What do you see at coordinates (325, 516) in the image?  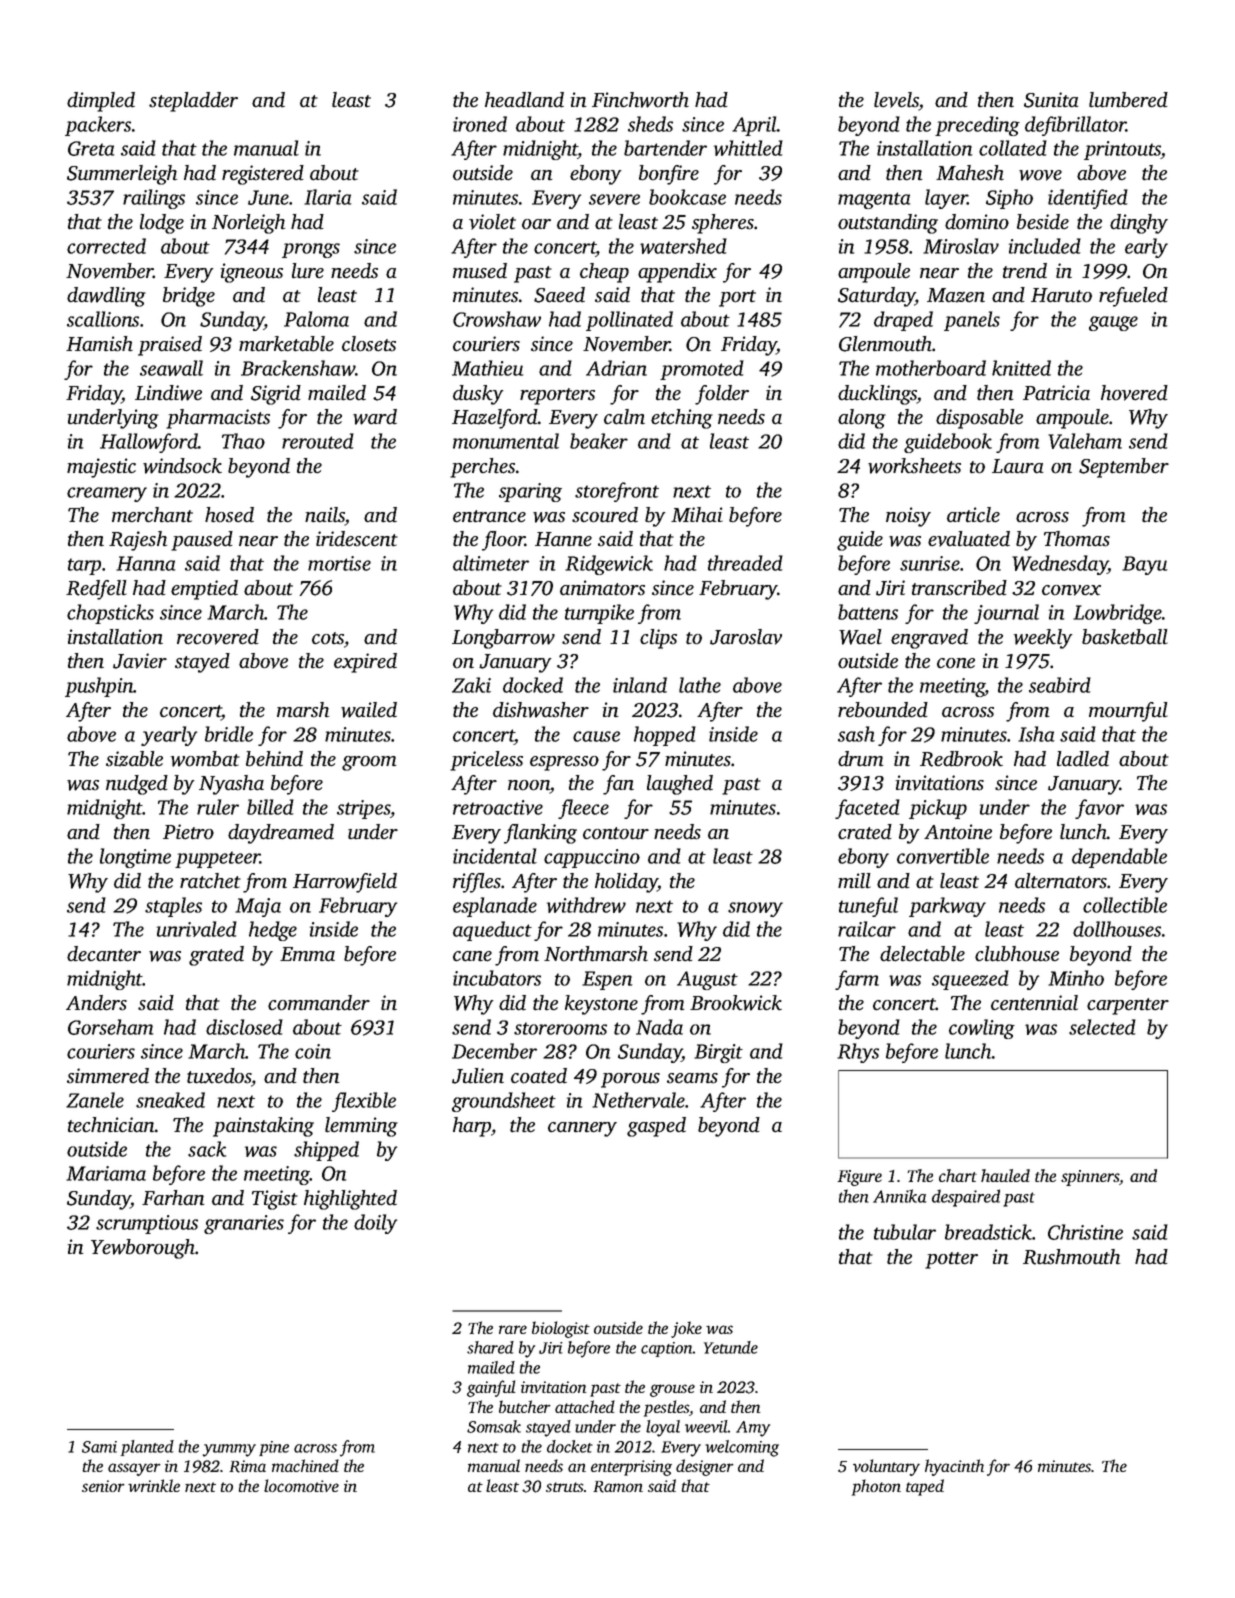 I see `nails` at bounding box center [325, 516].
